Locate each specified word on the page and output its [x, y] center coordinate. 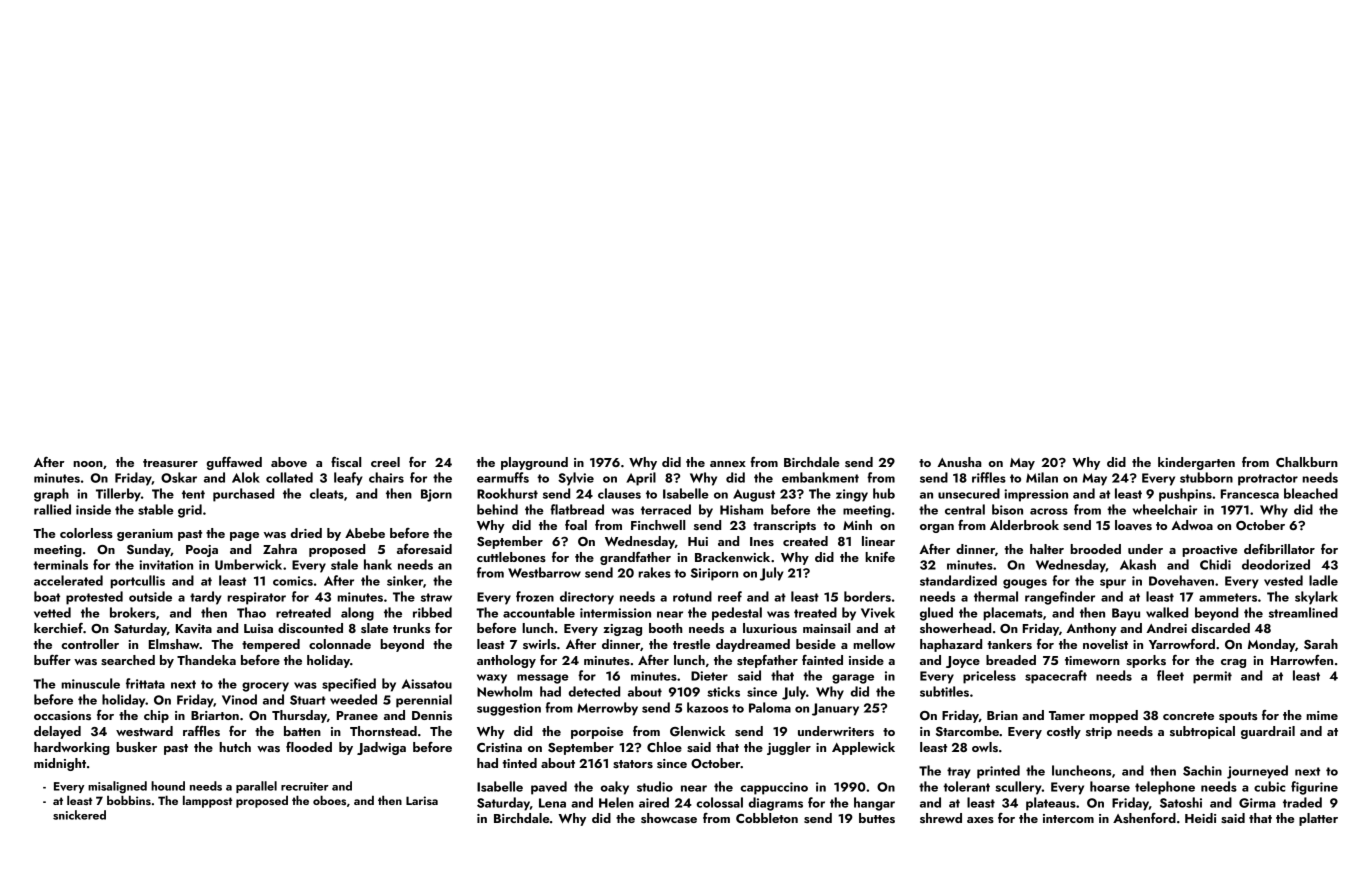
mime [1322, 715]
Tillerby [118, 495]
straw [436, 597]
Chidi [1215, 564]
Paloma [770, 707]
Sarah [1321, 644]
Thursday [299, 716]
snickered [79, 815]
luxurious [770, 628]
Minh [857, 525]
